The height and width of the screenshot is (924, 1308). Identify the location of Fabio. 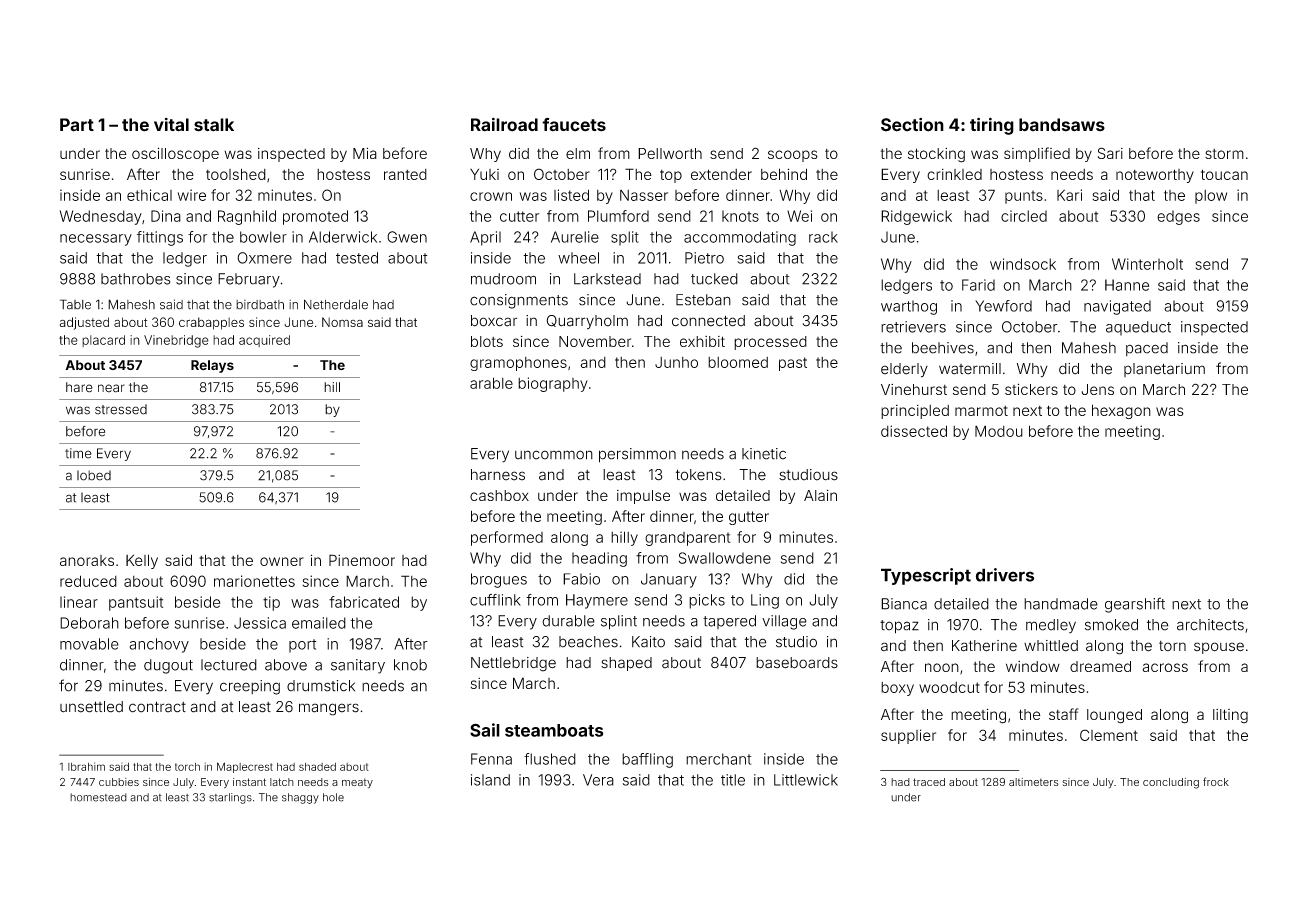
(581, 579).
